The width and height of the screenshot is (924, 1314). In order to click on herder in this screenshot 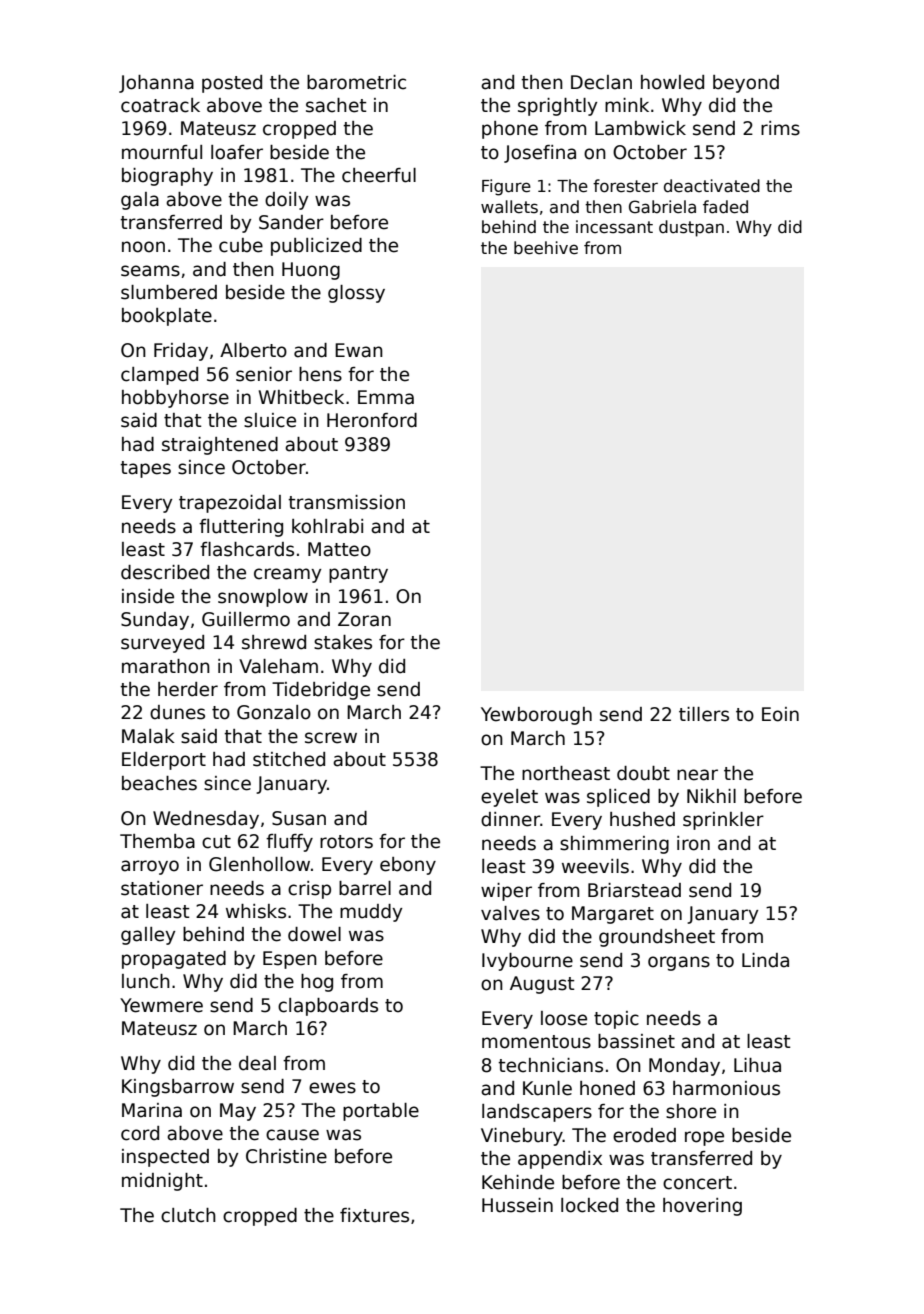, I will do `click(188, 689)`.
